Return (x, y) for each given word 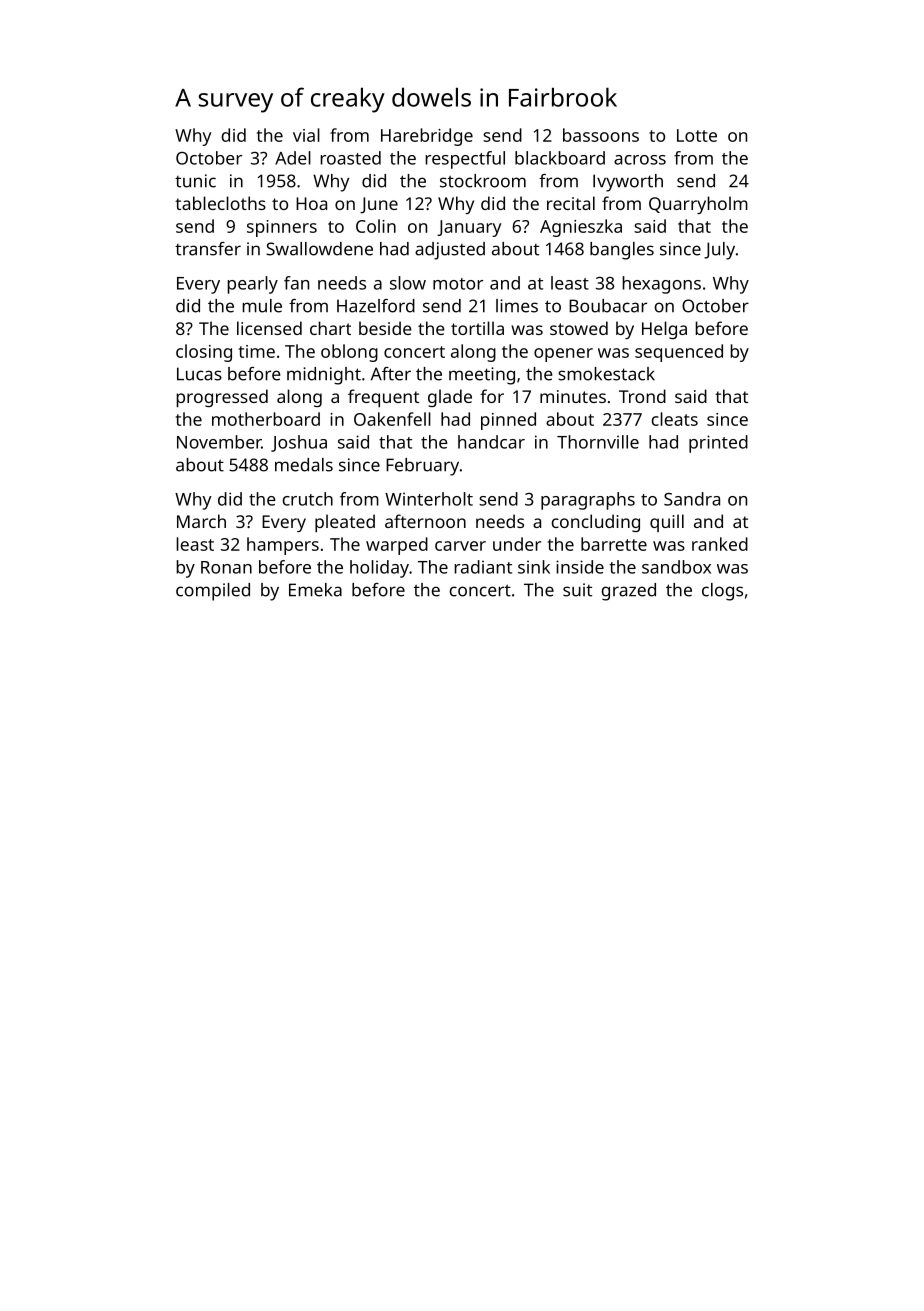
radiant (483, 567)
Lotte (697, 135)
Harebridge (427, 137)
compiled (213, 592)
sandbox (676, 567)
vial (306, 135)
